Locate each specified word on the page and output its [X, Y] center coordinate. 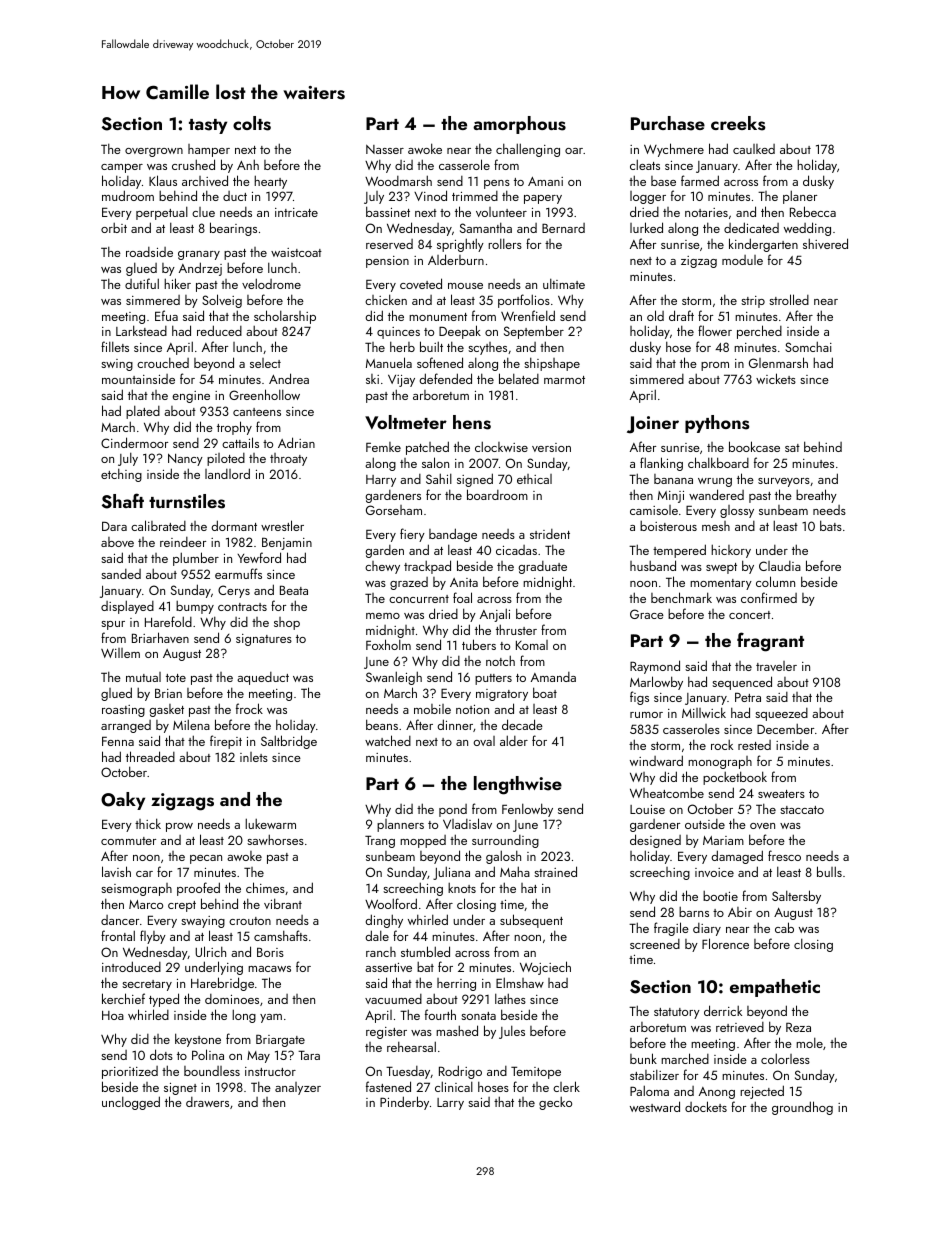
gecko [555, 1103]
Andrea [289, 378]
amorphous [519, 125]
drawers [207, 1102]
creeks [738, 123]
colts [252, 123]
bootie [720, 896]
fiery [412, 535]
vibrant [283, 903]
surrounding [505, 841]
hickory [731, 551]
